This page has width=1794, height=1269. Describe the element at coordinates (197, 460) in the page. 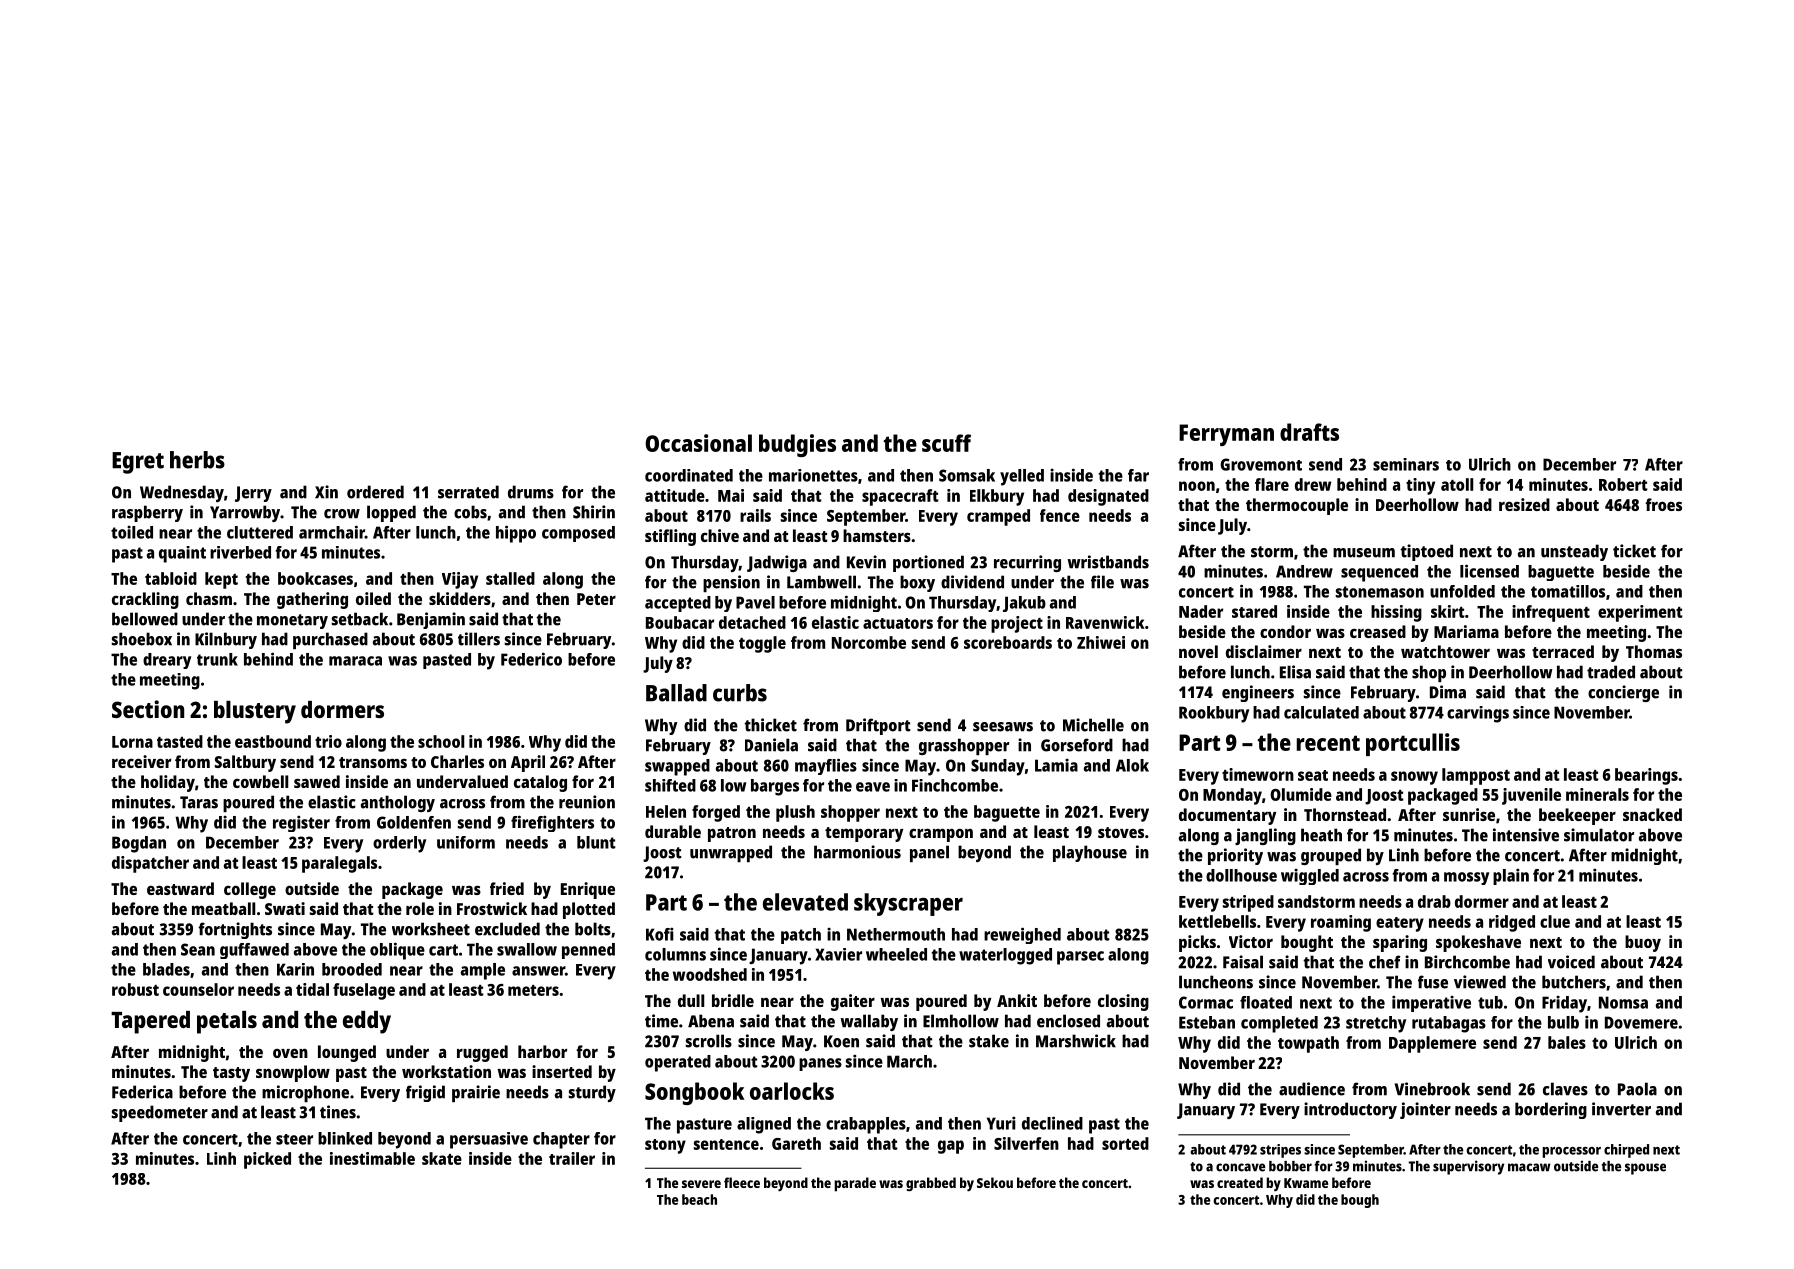

I see `herbs` at that location.
